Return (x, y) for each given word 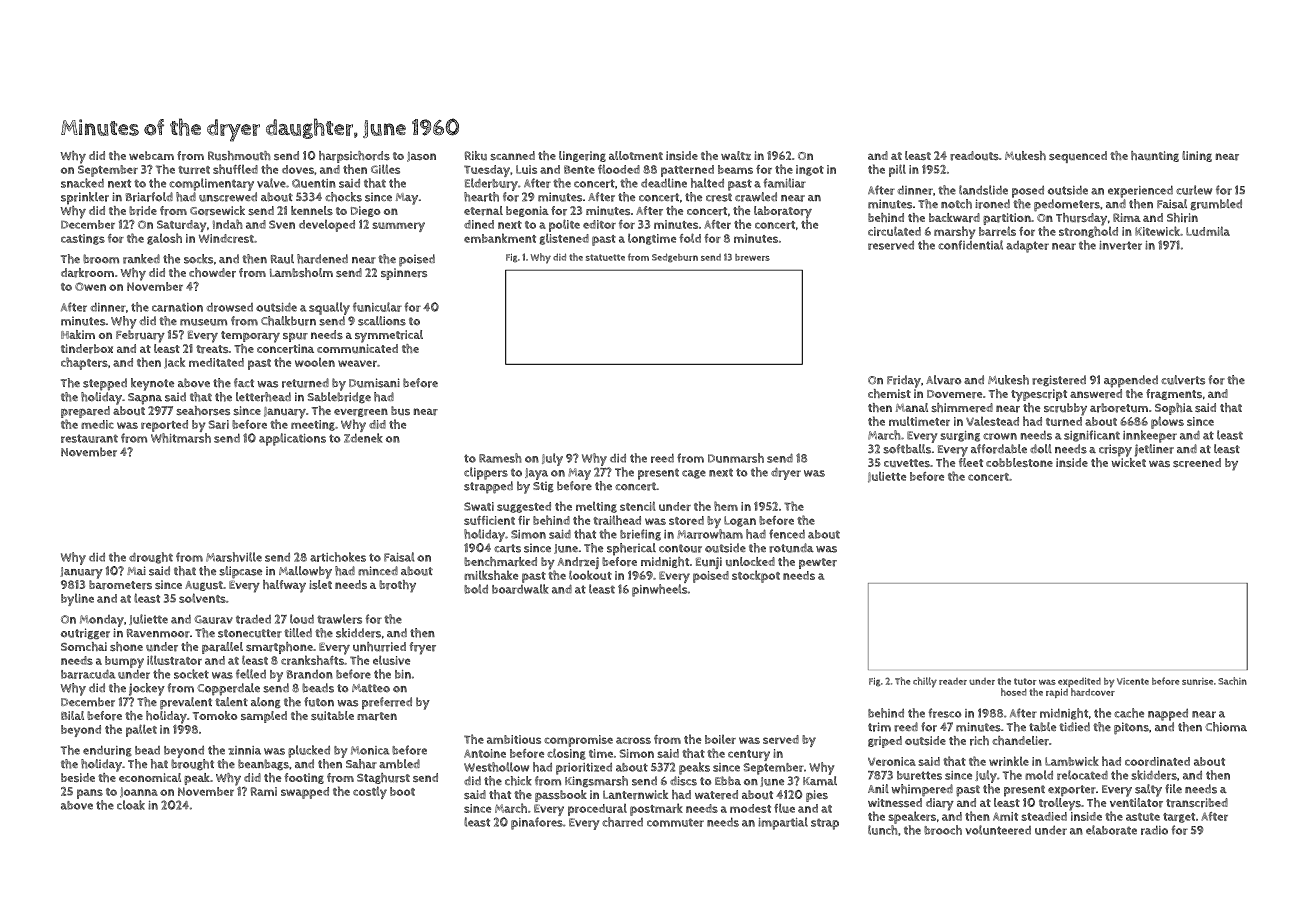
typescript (1039, 395)
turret (194, 170)
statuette (605, 257)
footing (304, 778)
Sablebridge (339, 398)
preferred (387, 703)
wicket (1129, 462)
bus (400, 410)
